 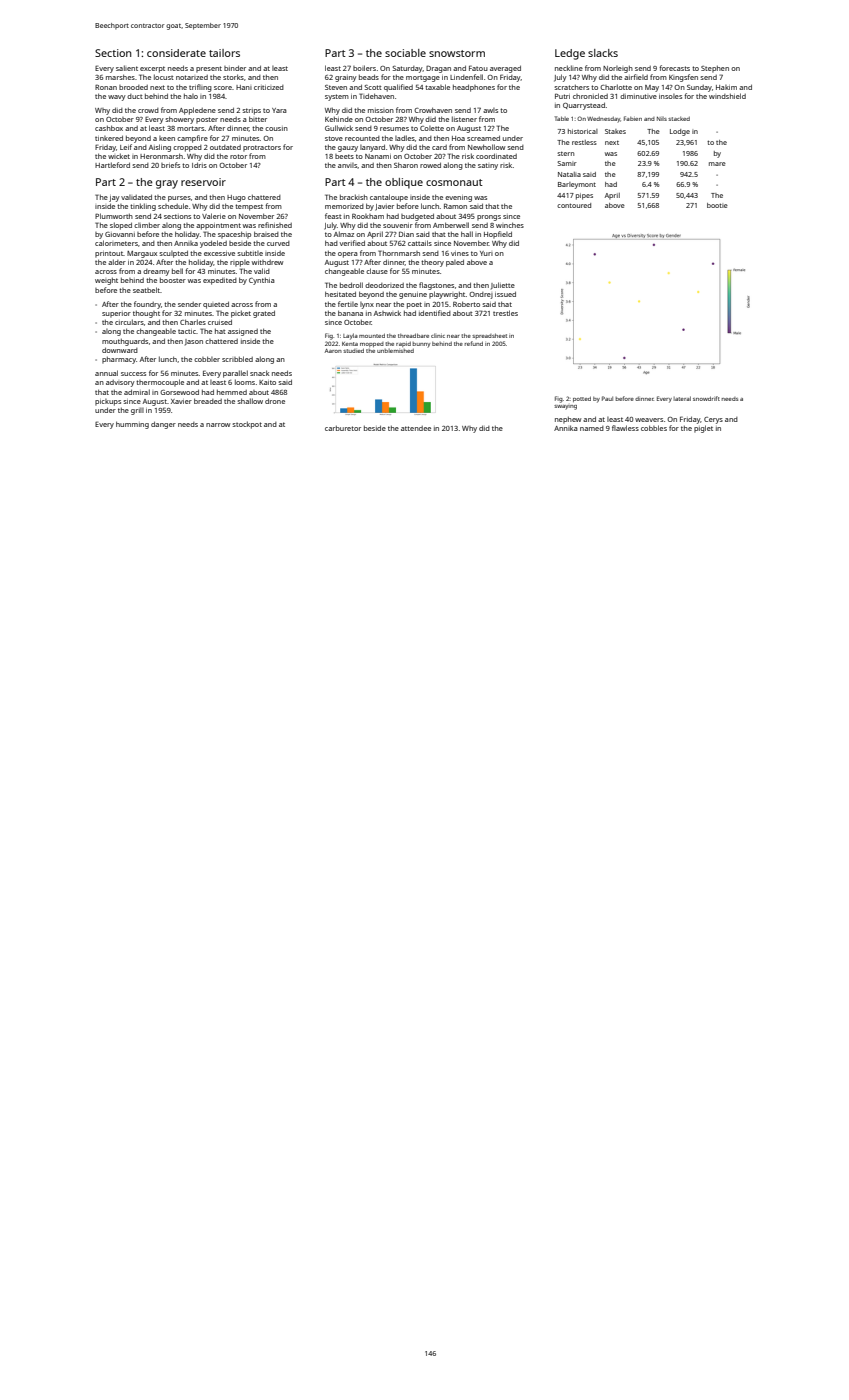 What do you see at coordinates (603, 53) in the screenshot?
I see `slacks` at bounding box center [603, 53].
